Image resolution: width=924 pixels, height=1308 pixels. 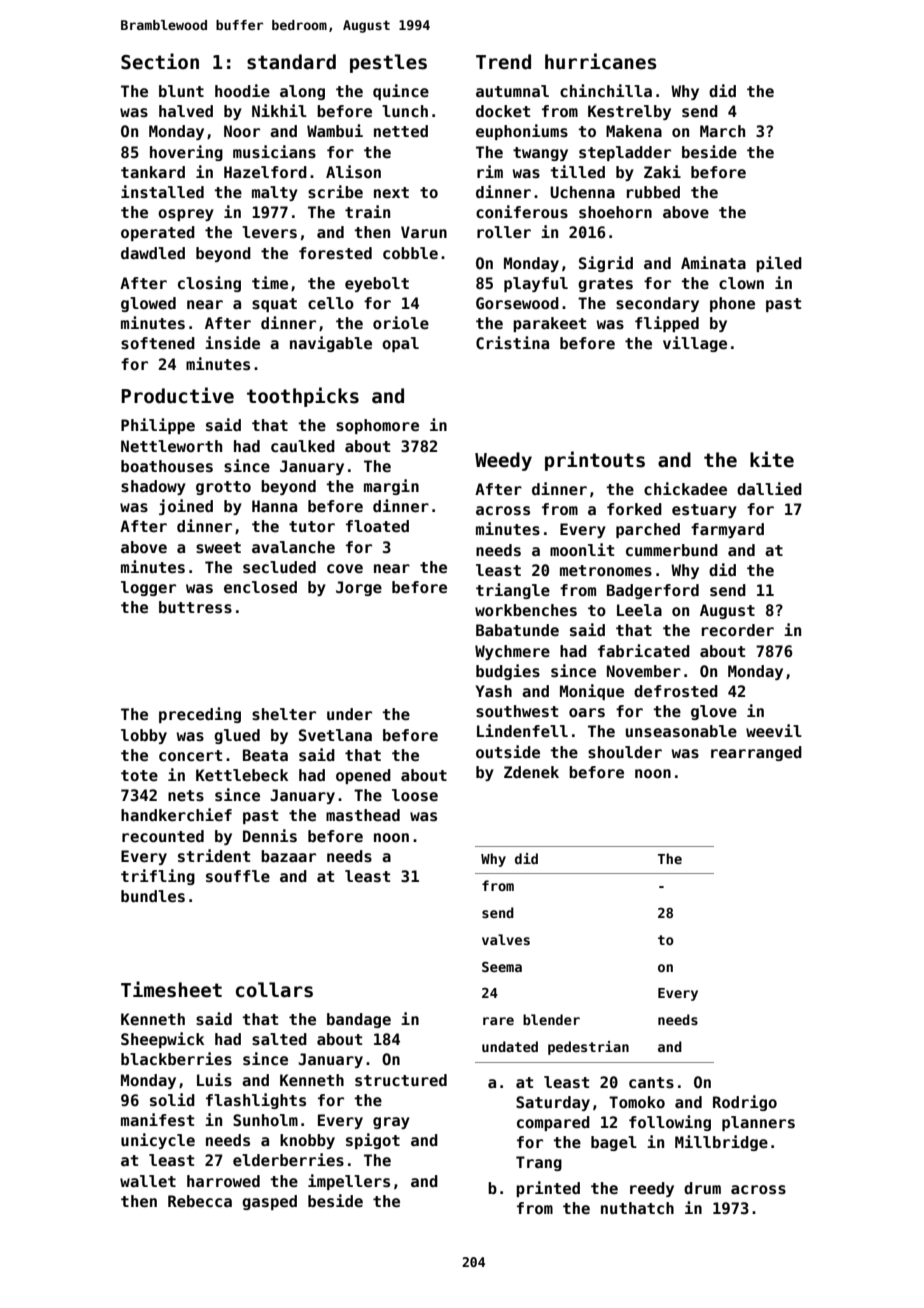 What do you see at coordinates (722, 131) in the screenshot?
I see `March` at bounding box center [722, 131].
